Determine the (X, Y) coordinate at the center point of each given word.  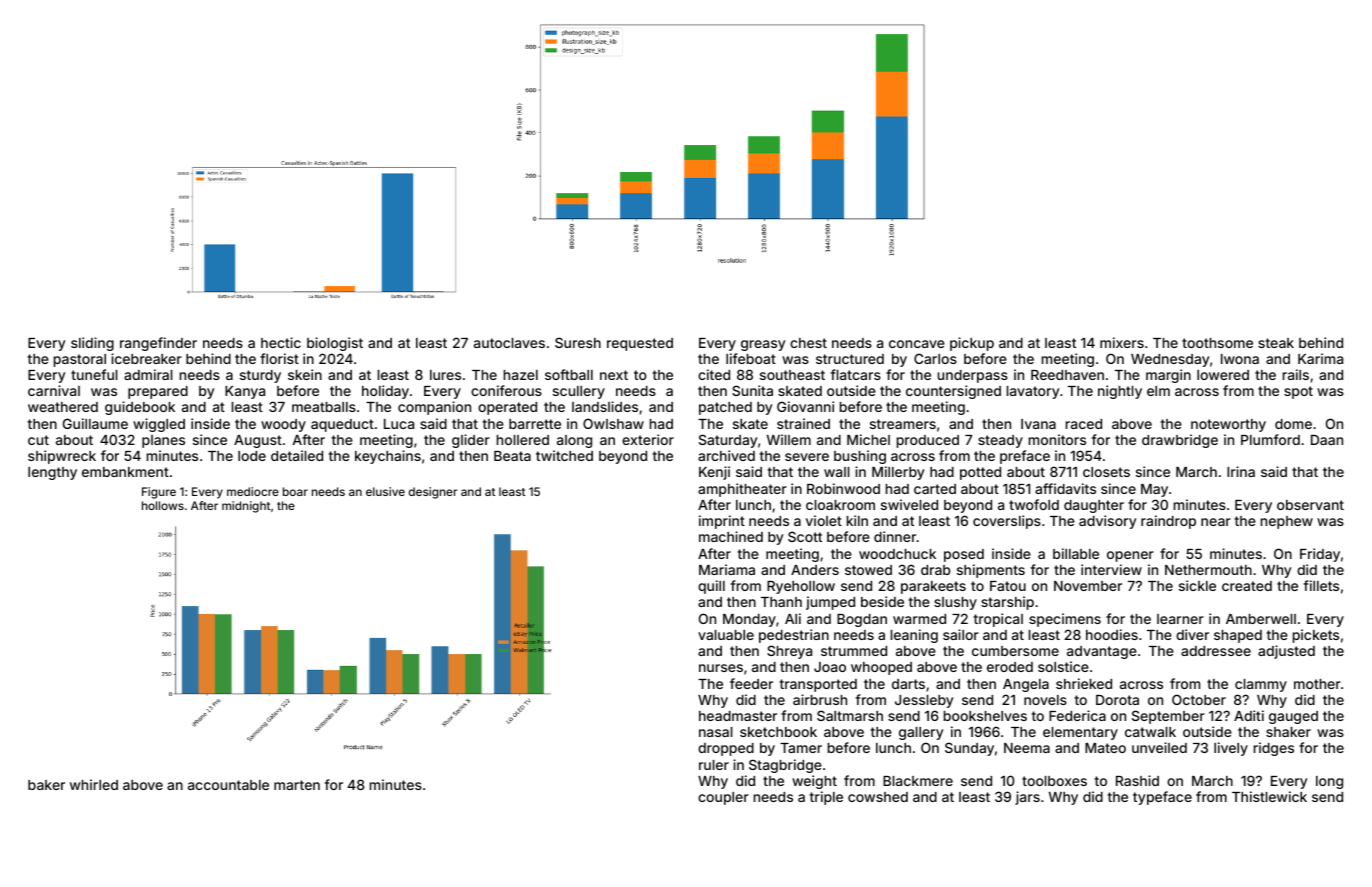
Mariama (727, 569)
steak (1276, 343)
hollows (163, 505)
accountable (228, 785)
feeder (751, 683)
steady (1000, 441)
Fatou (1008, 586)
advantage (1102, 652)
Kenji (714, 473)
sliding (92, 344)
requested (640, 344)
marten (297, 785)
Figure (159, 493)
